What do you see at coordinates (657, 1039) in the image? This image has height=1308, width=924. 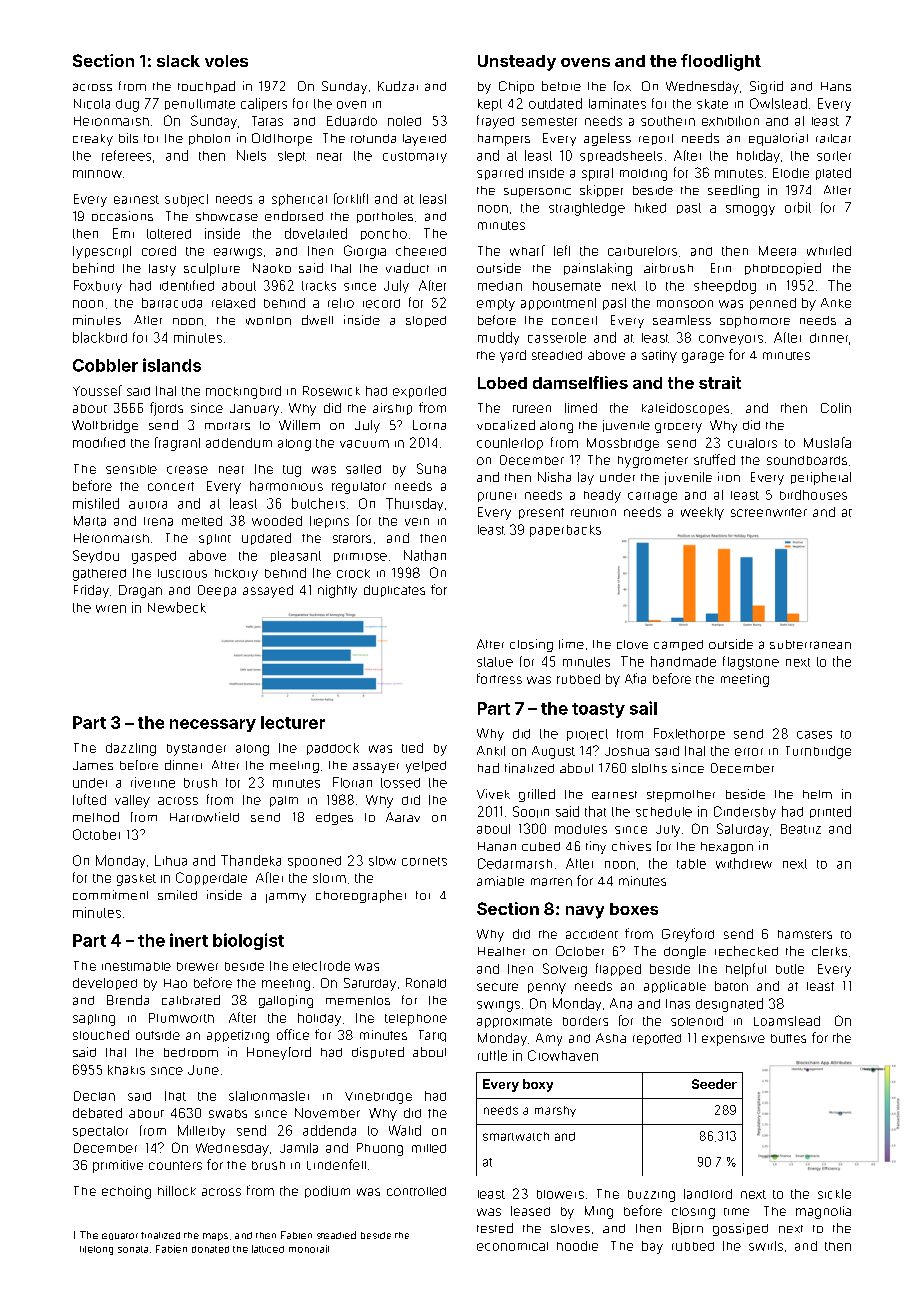 I see `repotted` at bounding box center [657, 1039].
